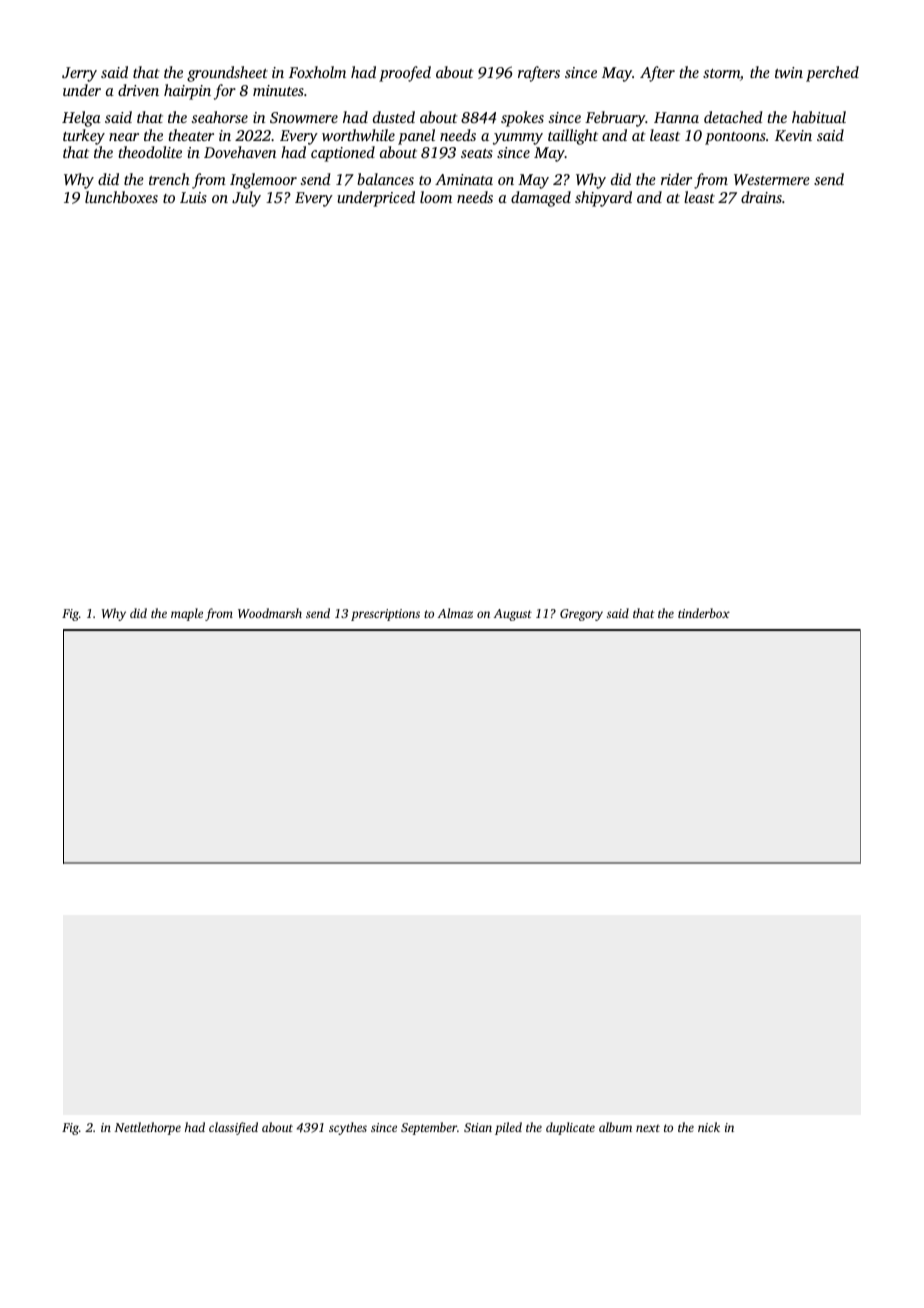  What do you see at coordinates (581, 615) in the screenshot?
I see `Gregory` at bounding box center [581, 615].
